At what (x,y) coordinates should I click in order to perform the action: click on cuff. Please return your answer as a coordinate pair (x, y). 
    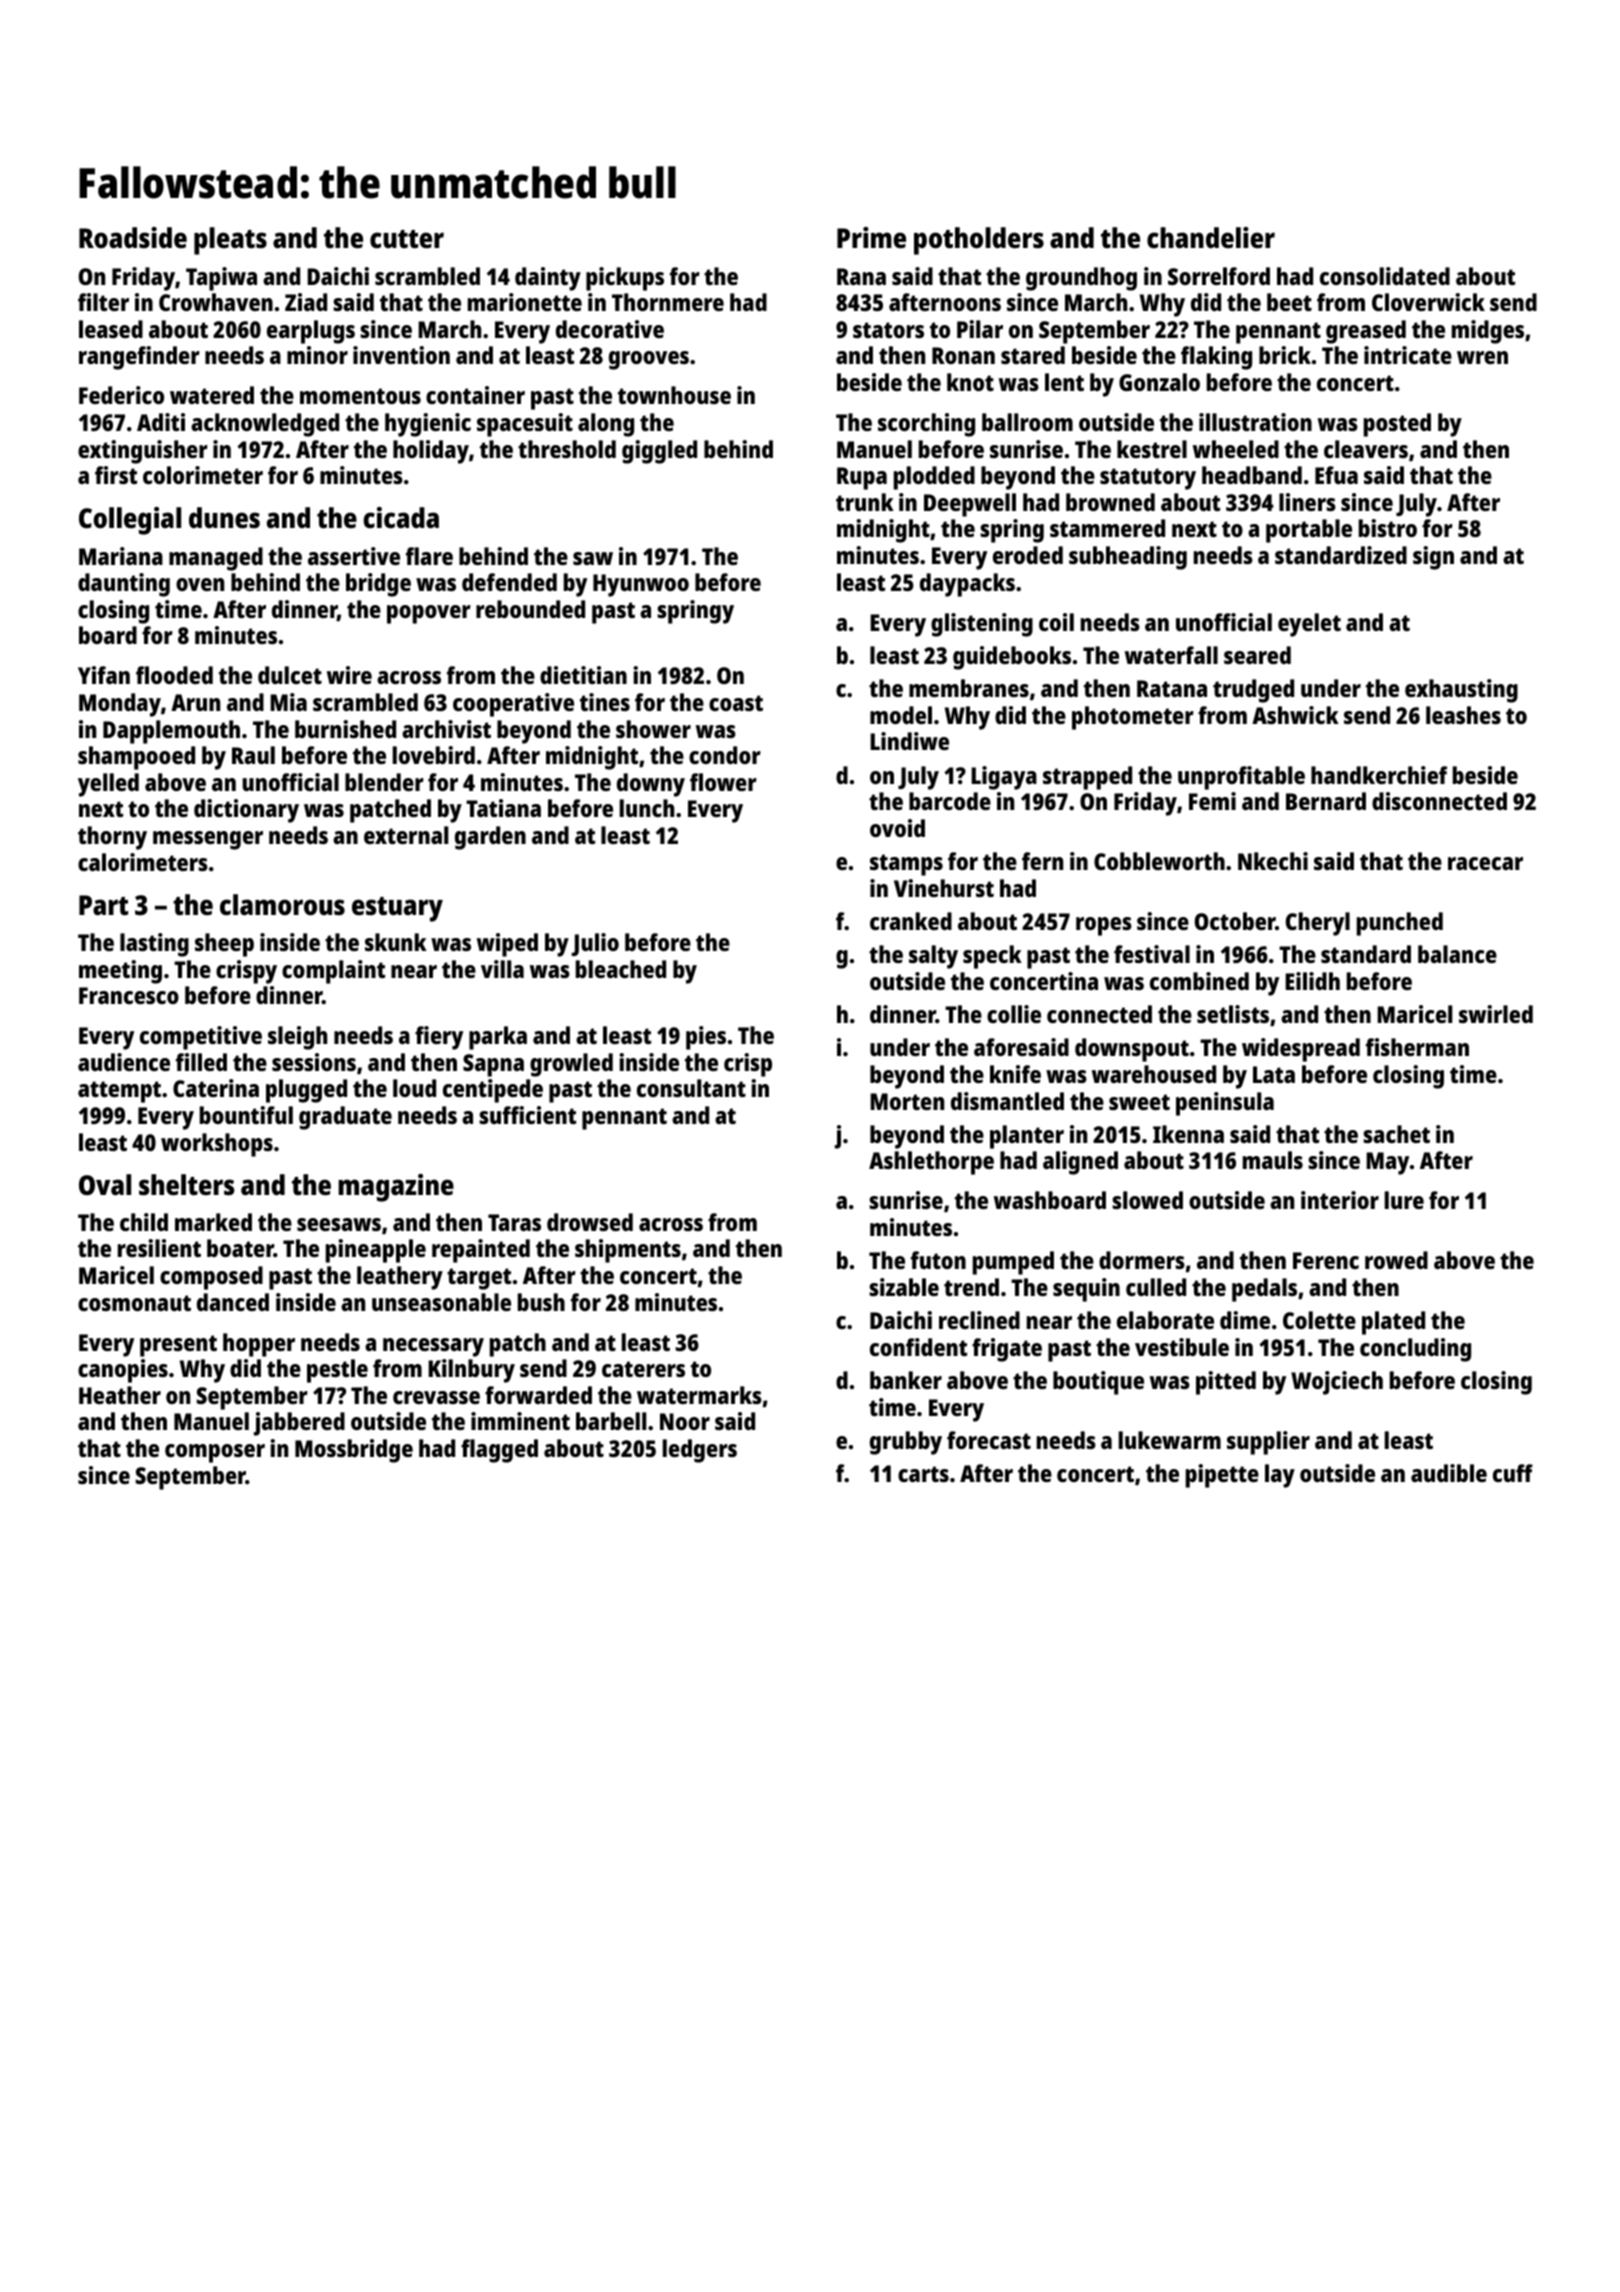
    Looking at the image, I should click on (1513, 1473).
